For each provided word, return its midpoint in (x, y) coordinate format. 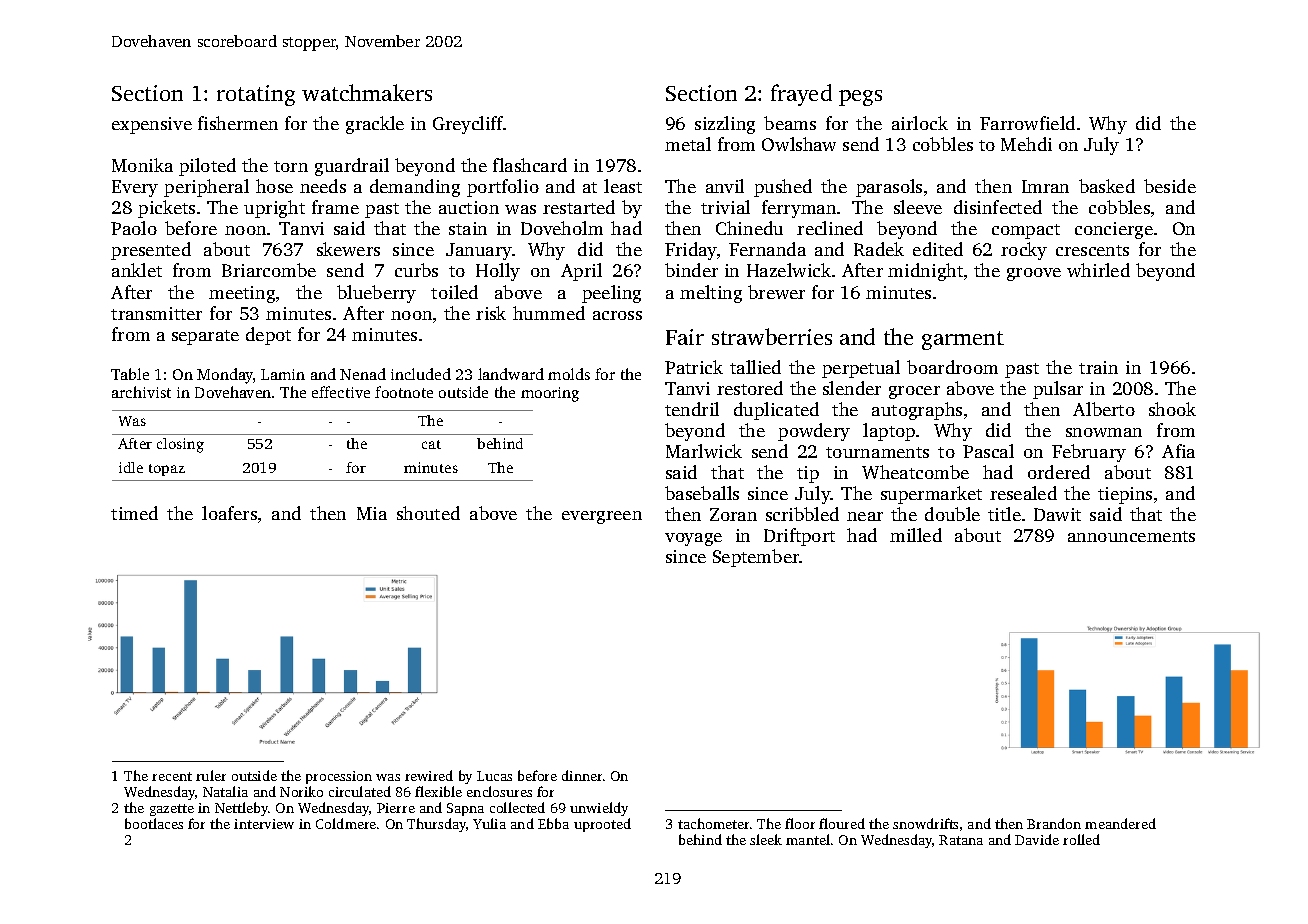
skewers (348, 249)
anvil (725, 186)
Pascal (988, 451)
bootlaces (154, 823)
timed (134, 513)
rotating (256, 95)
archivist (141, 392)
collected (517, 807)
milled (916, 535)
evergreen (602, 517)
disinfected (998, 207)
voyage (693, 539)
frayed (801, 95)
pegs (860, 98)
